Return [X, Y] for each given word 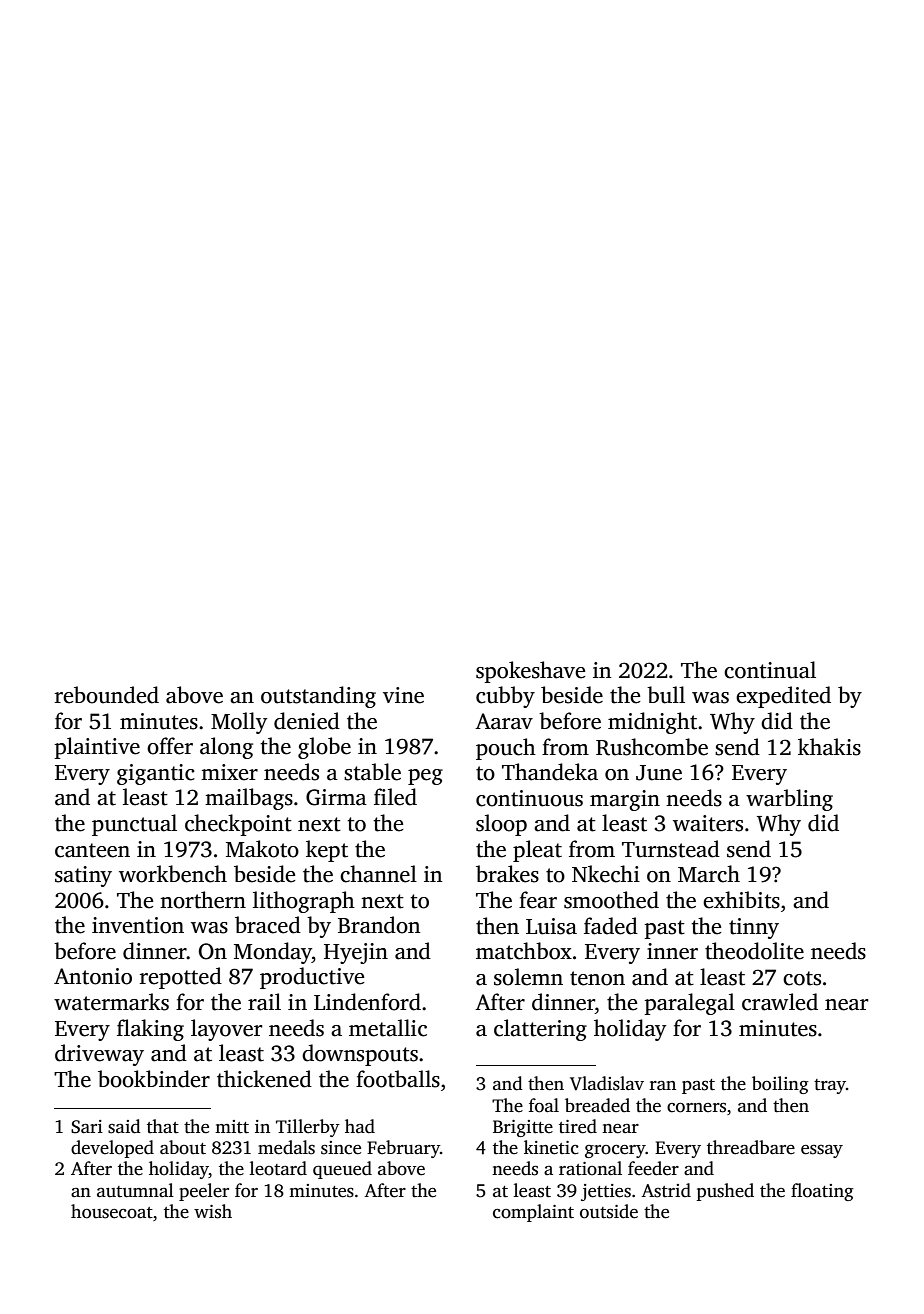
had [360, 1126]
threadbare [751, 1147]
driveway [99, 1055]
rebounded [107, 695]
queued [342, 1170]
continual [770, 670]
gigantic [156, 774]
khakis [829, 747]
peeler [204, 1192]
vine [403, 695]
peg [425, 777]
